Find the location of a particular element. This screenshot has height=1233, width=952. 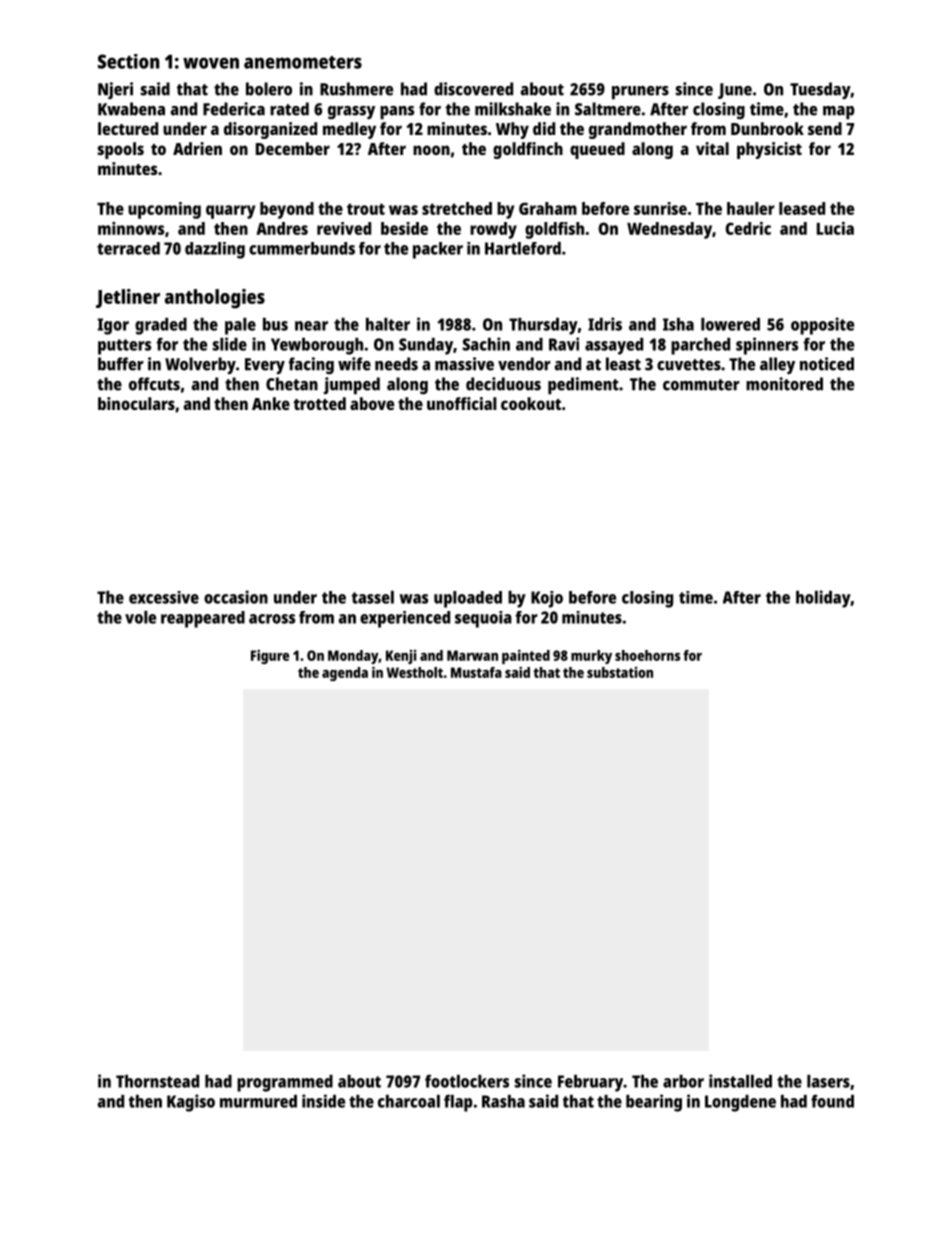

holiday is located at coordinates (823, 599).
